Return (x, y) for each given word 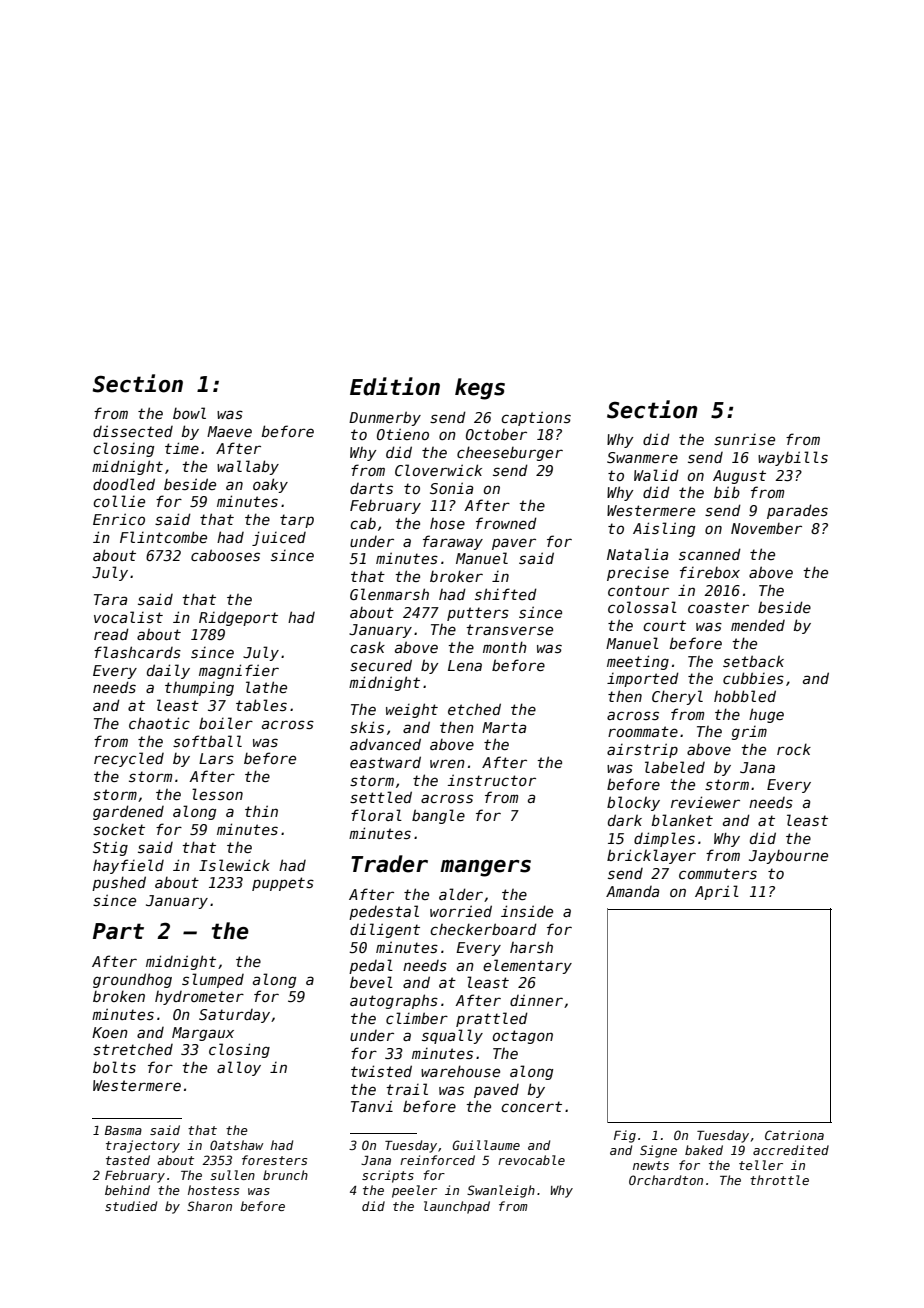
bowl (189, 413)
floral (376, 815)
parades (797, 511)
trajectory (143, 1146)
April (717, 892)
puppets (283, 884)
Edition (395, 386)
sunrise (744, 439)
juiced (279, 538)
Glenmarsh (389, 594)
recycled (129, 759)
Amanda (632, 891)
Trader (389, 864)
